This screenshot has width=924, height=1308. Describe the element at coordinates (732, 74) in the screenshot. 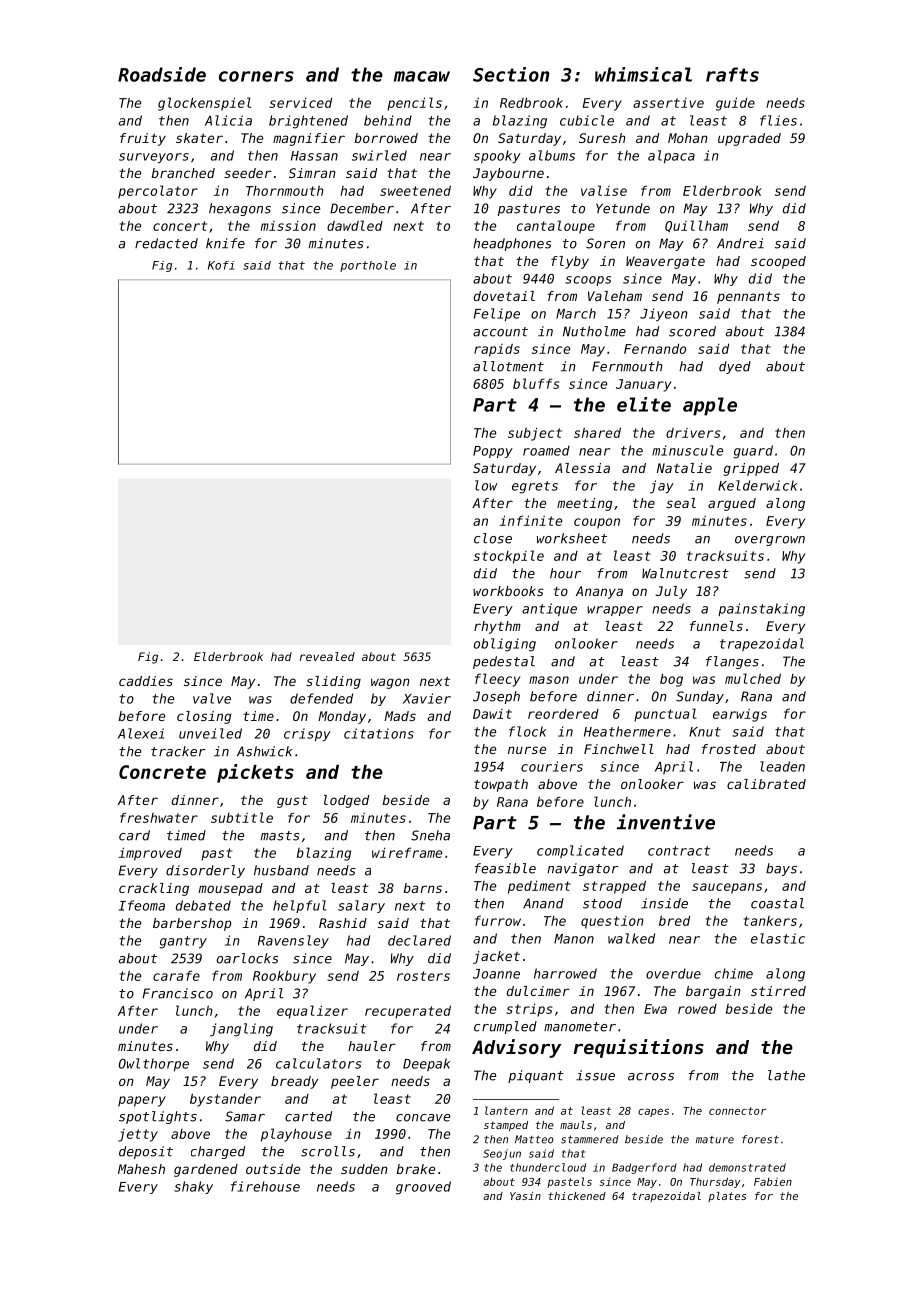

I see `rafts` at that location.
